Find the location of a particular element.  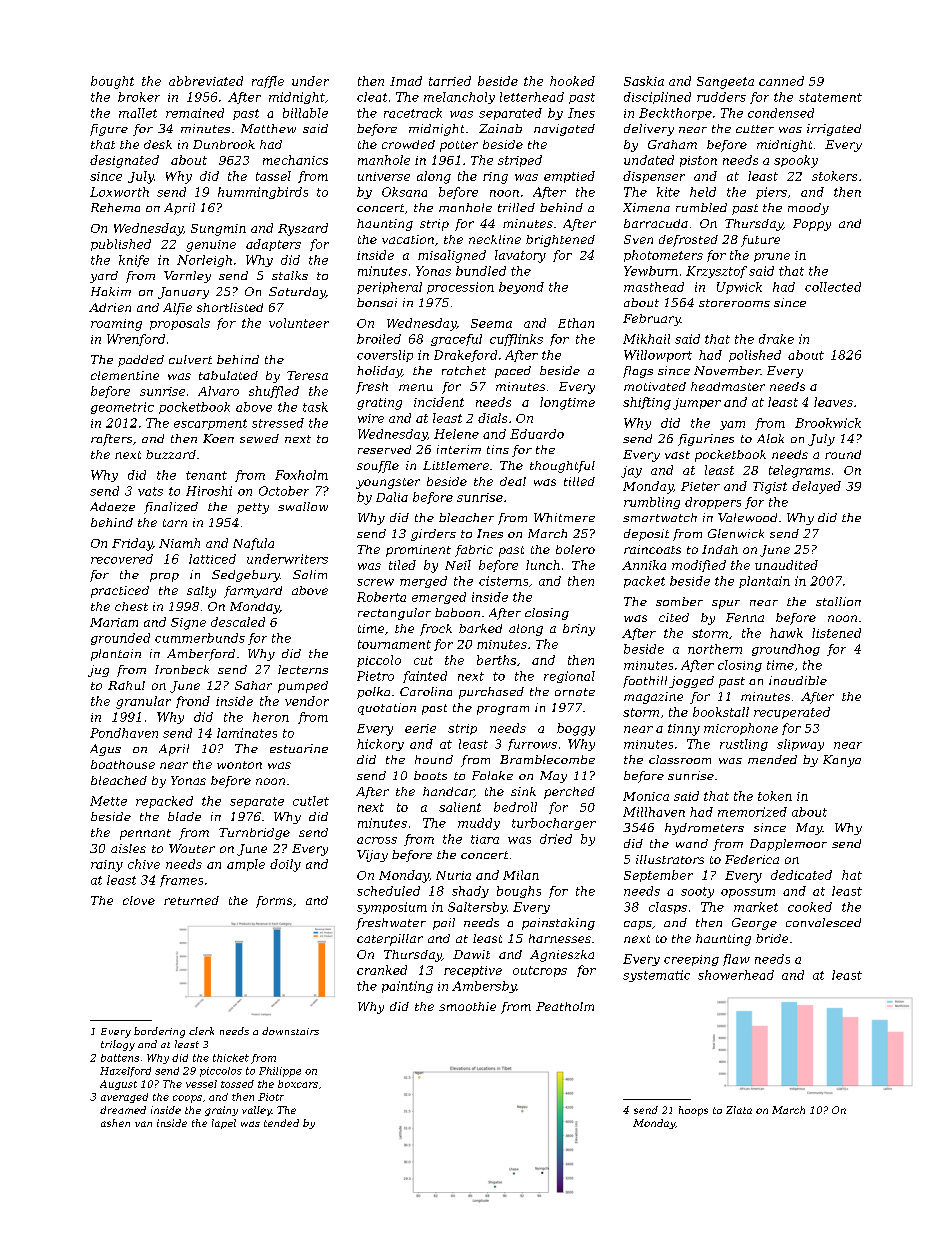

ashen is located at coordinates (115, 1123).
